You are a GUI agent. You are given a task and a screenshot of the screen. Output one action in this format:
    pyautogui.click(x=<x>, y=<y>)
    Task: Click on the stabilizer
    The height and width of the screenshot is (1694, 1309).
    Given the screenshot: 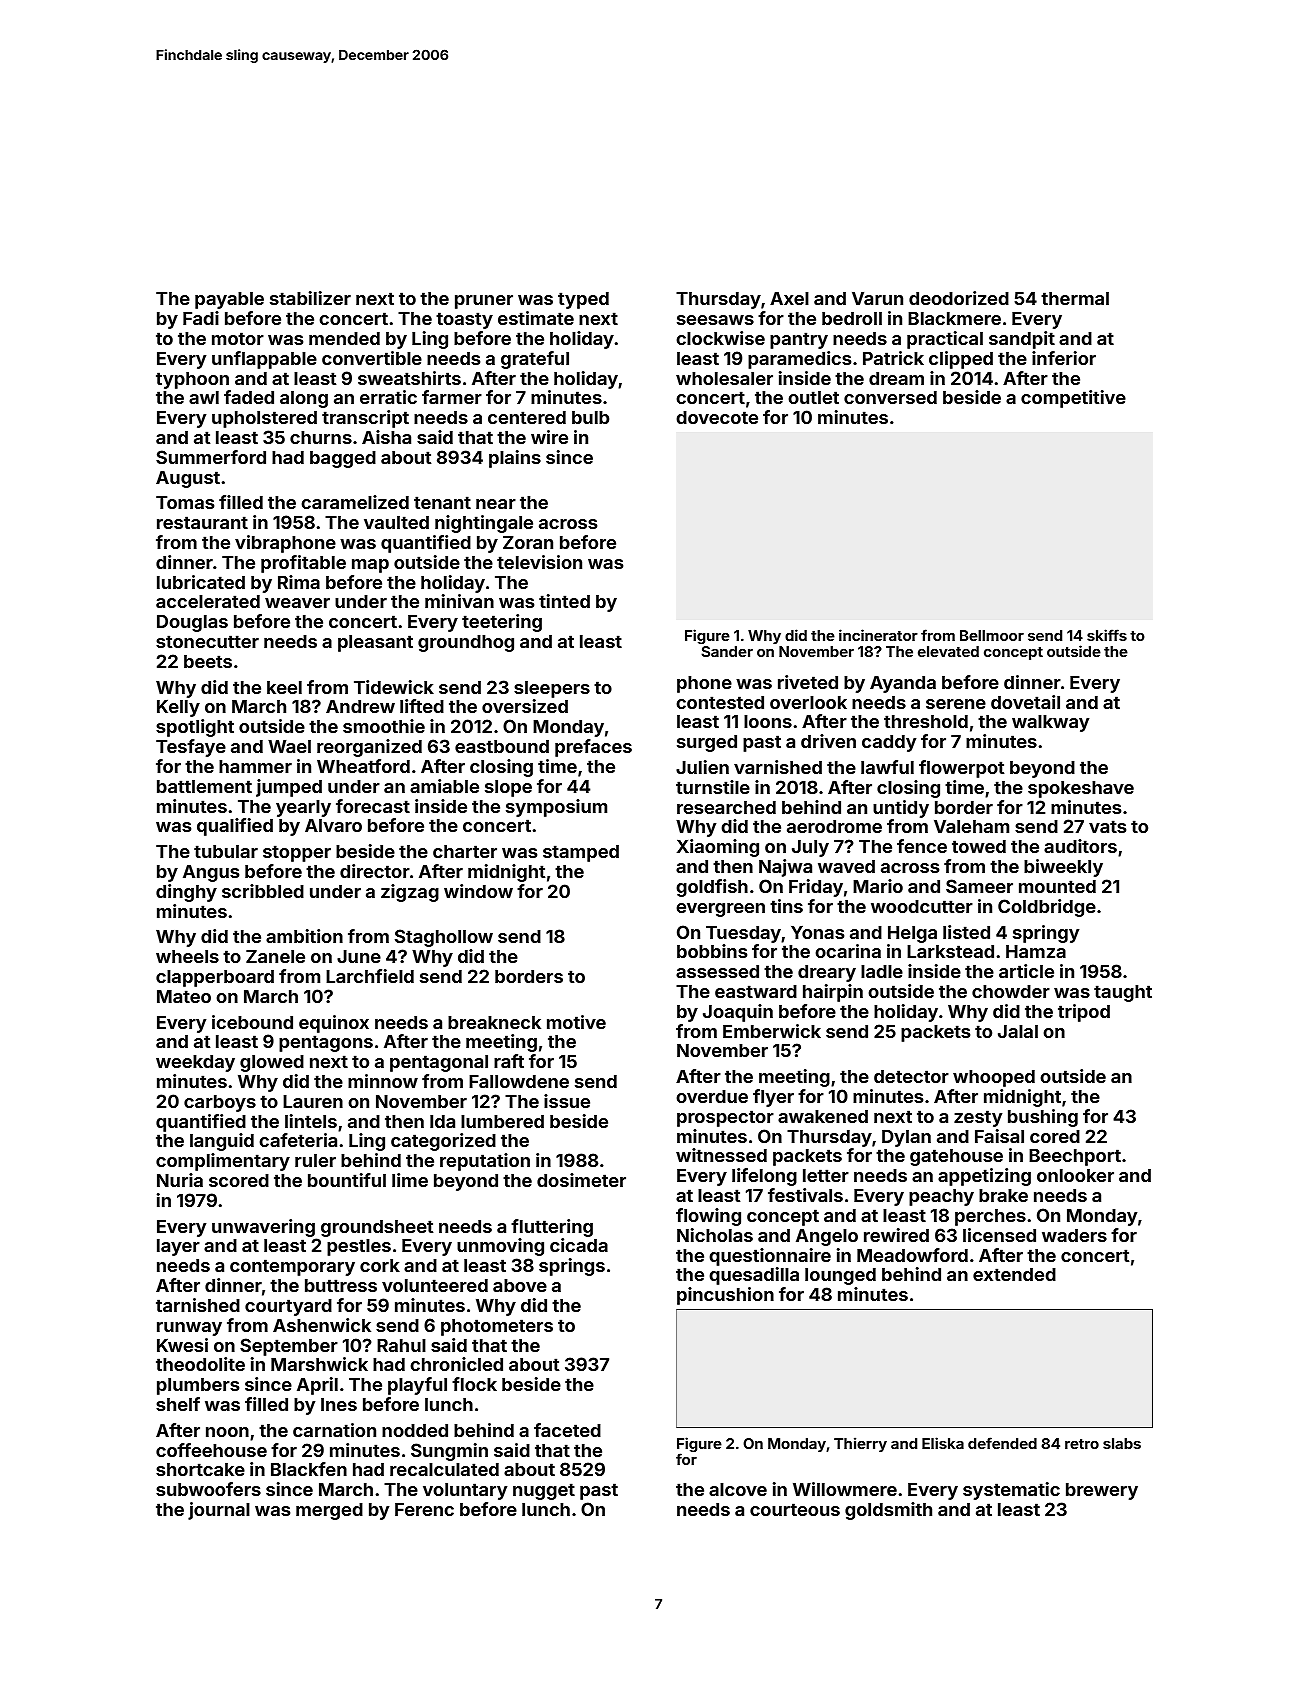 What is the action you would take?
    pyautogui.click(x=310, y=298)
